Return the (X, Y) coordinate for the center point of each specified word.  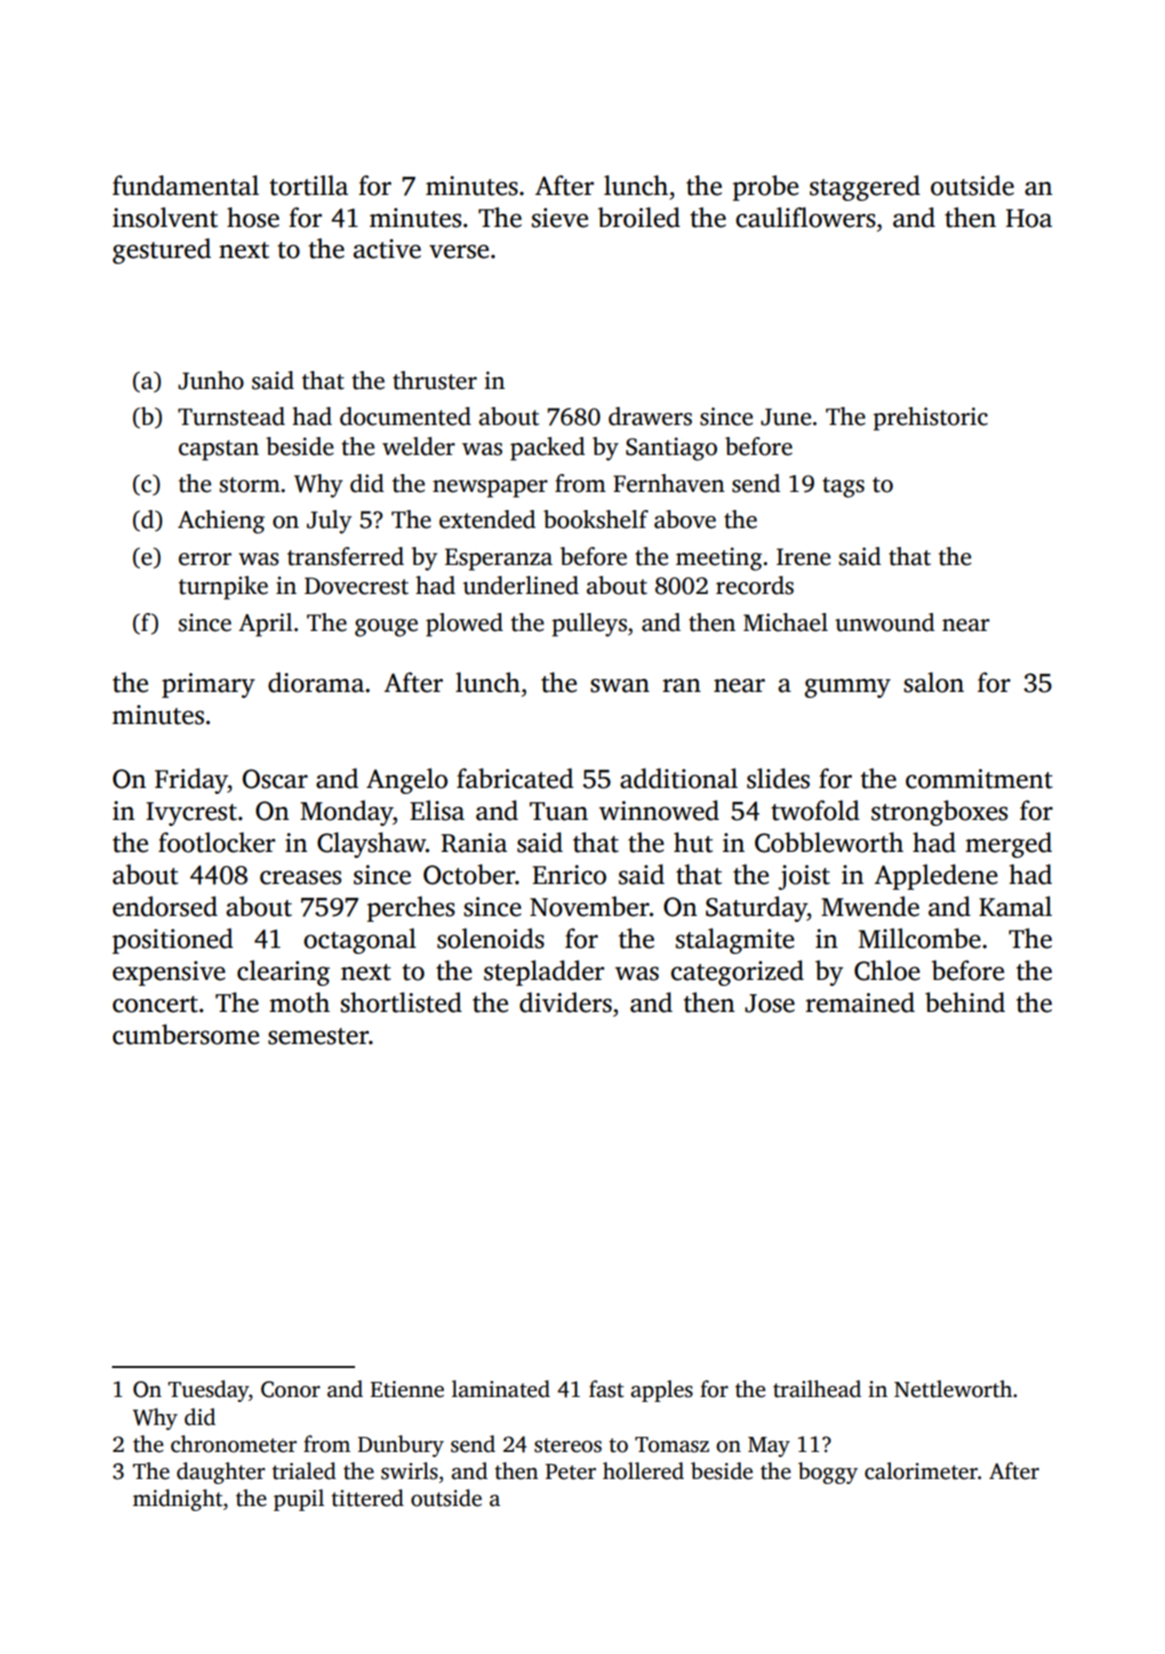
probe (766, 188)
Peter (570, 1472)
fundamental (185, 185)
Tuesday (208, 1391)
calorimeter (921, 1471)
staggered (865, 188)
